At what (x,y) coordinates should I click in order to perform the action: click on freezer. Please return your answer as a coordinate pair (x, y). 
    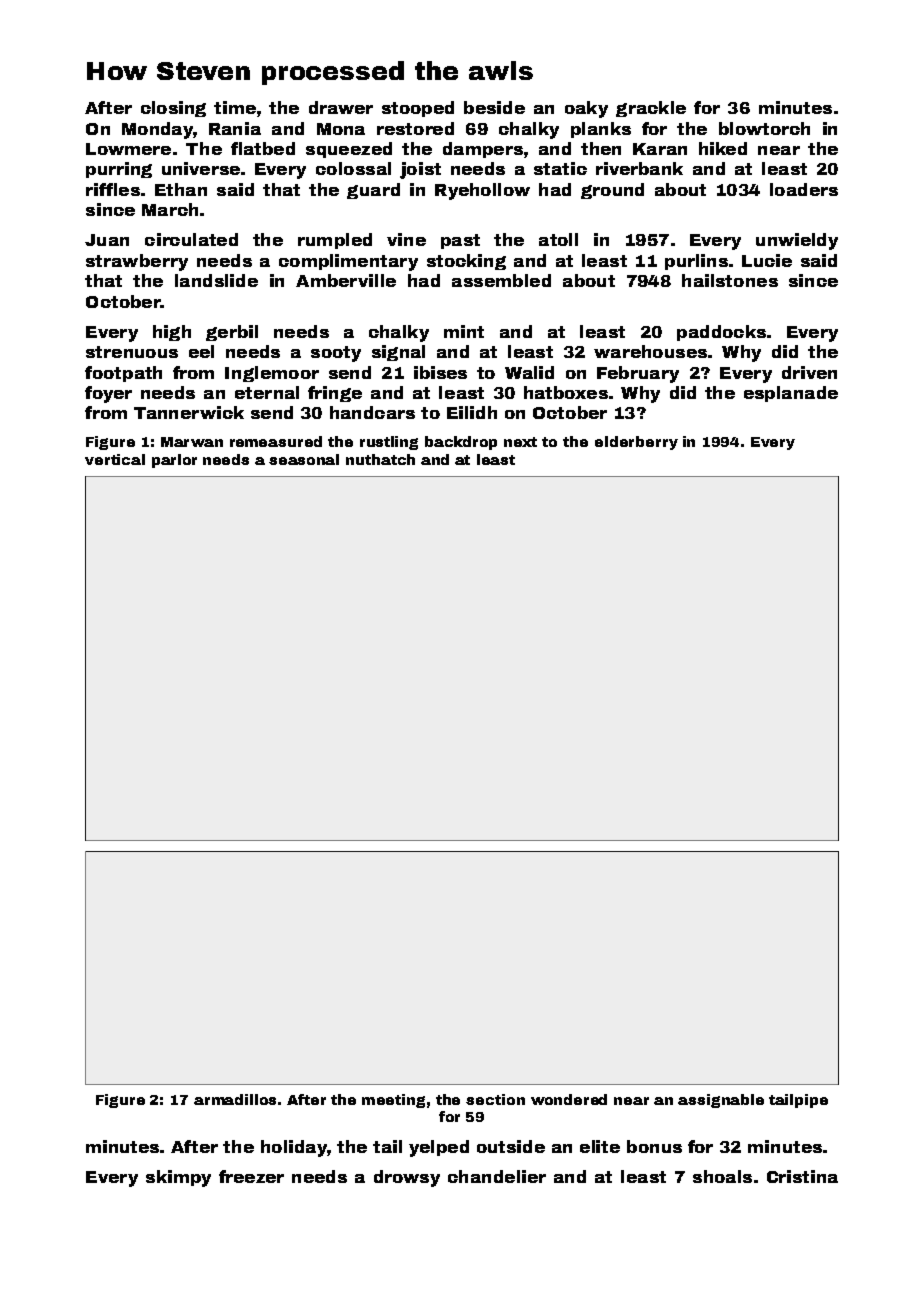
    Looking at the image, I should click on (251, 1176).
